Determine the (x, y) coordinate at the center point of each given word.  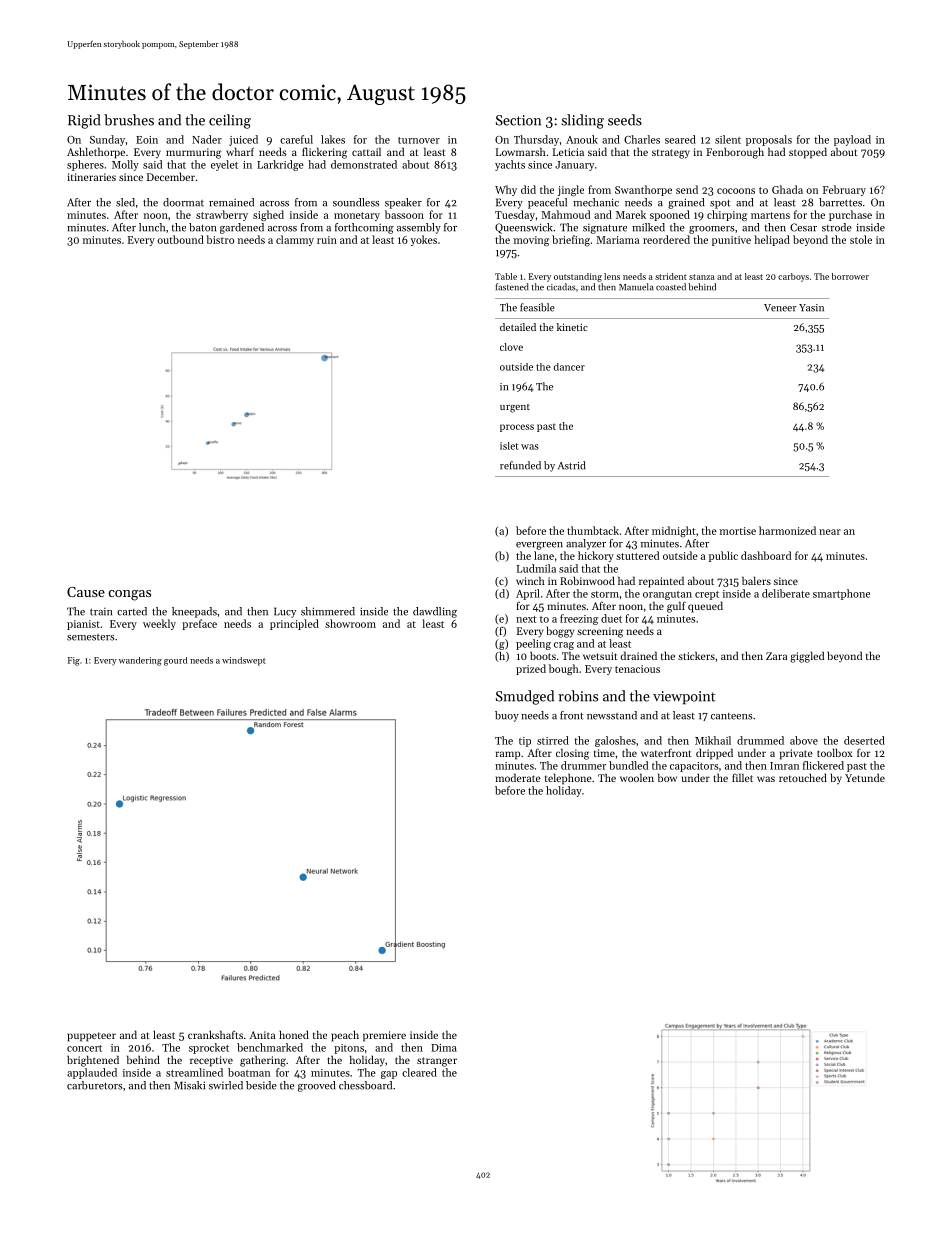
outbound (180, 239)
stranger (437, 1062)
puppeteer (91, 1037)
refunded (520, 465)
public (723, 556)
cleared (419, 1072)
